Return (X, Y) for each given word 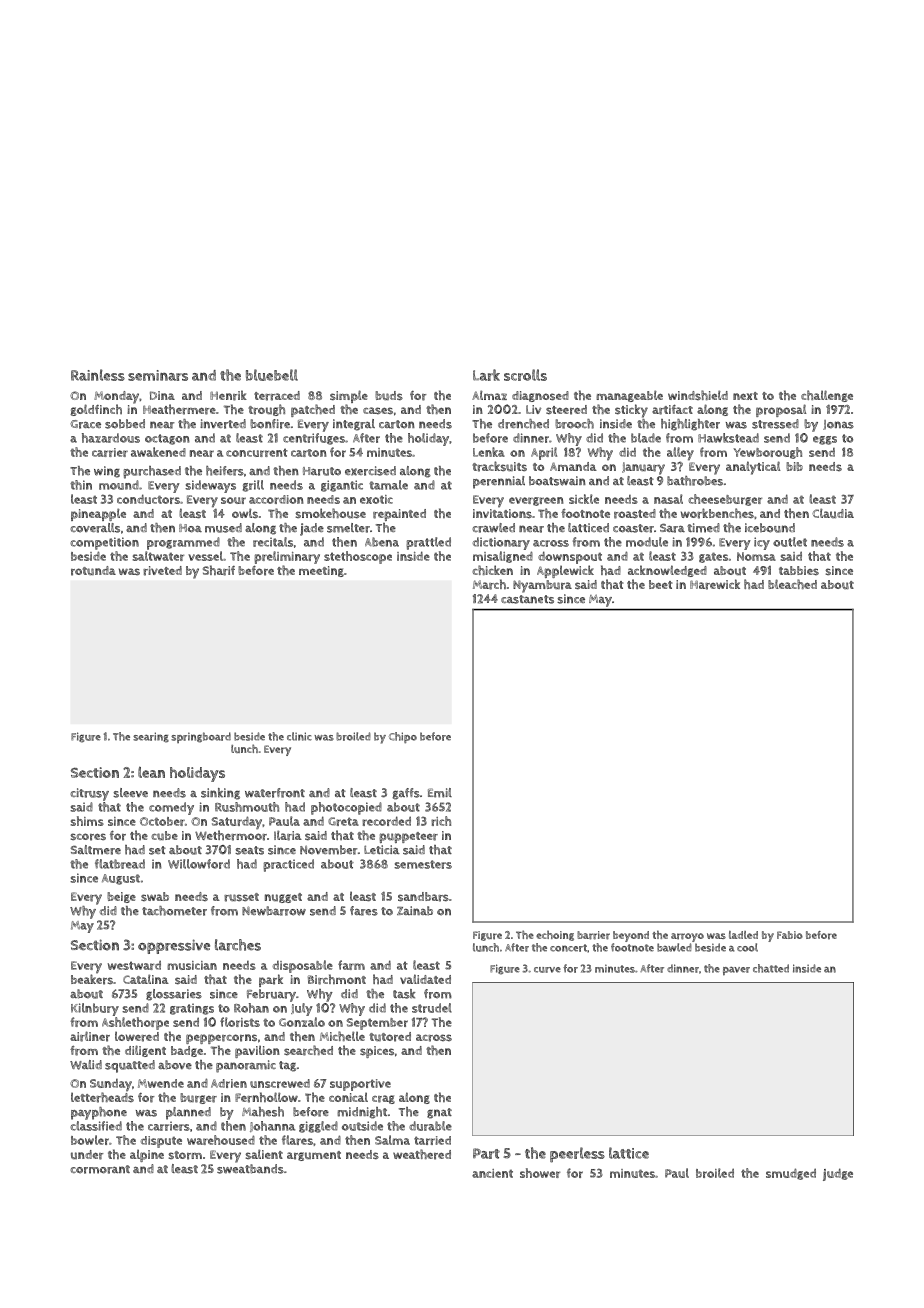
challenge (827, 396)
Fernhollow (266, 1097)
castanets (527, 599)
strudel (432, 1008)
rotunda (93, 571)
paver (736, 971)
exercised (370, 471)
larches (238, 945)
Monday (116, 397)
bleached (792, 584)
